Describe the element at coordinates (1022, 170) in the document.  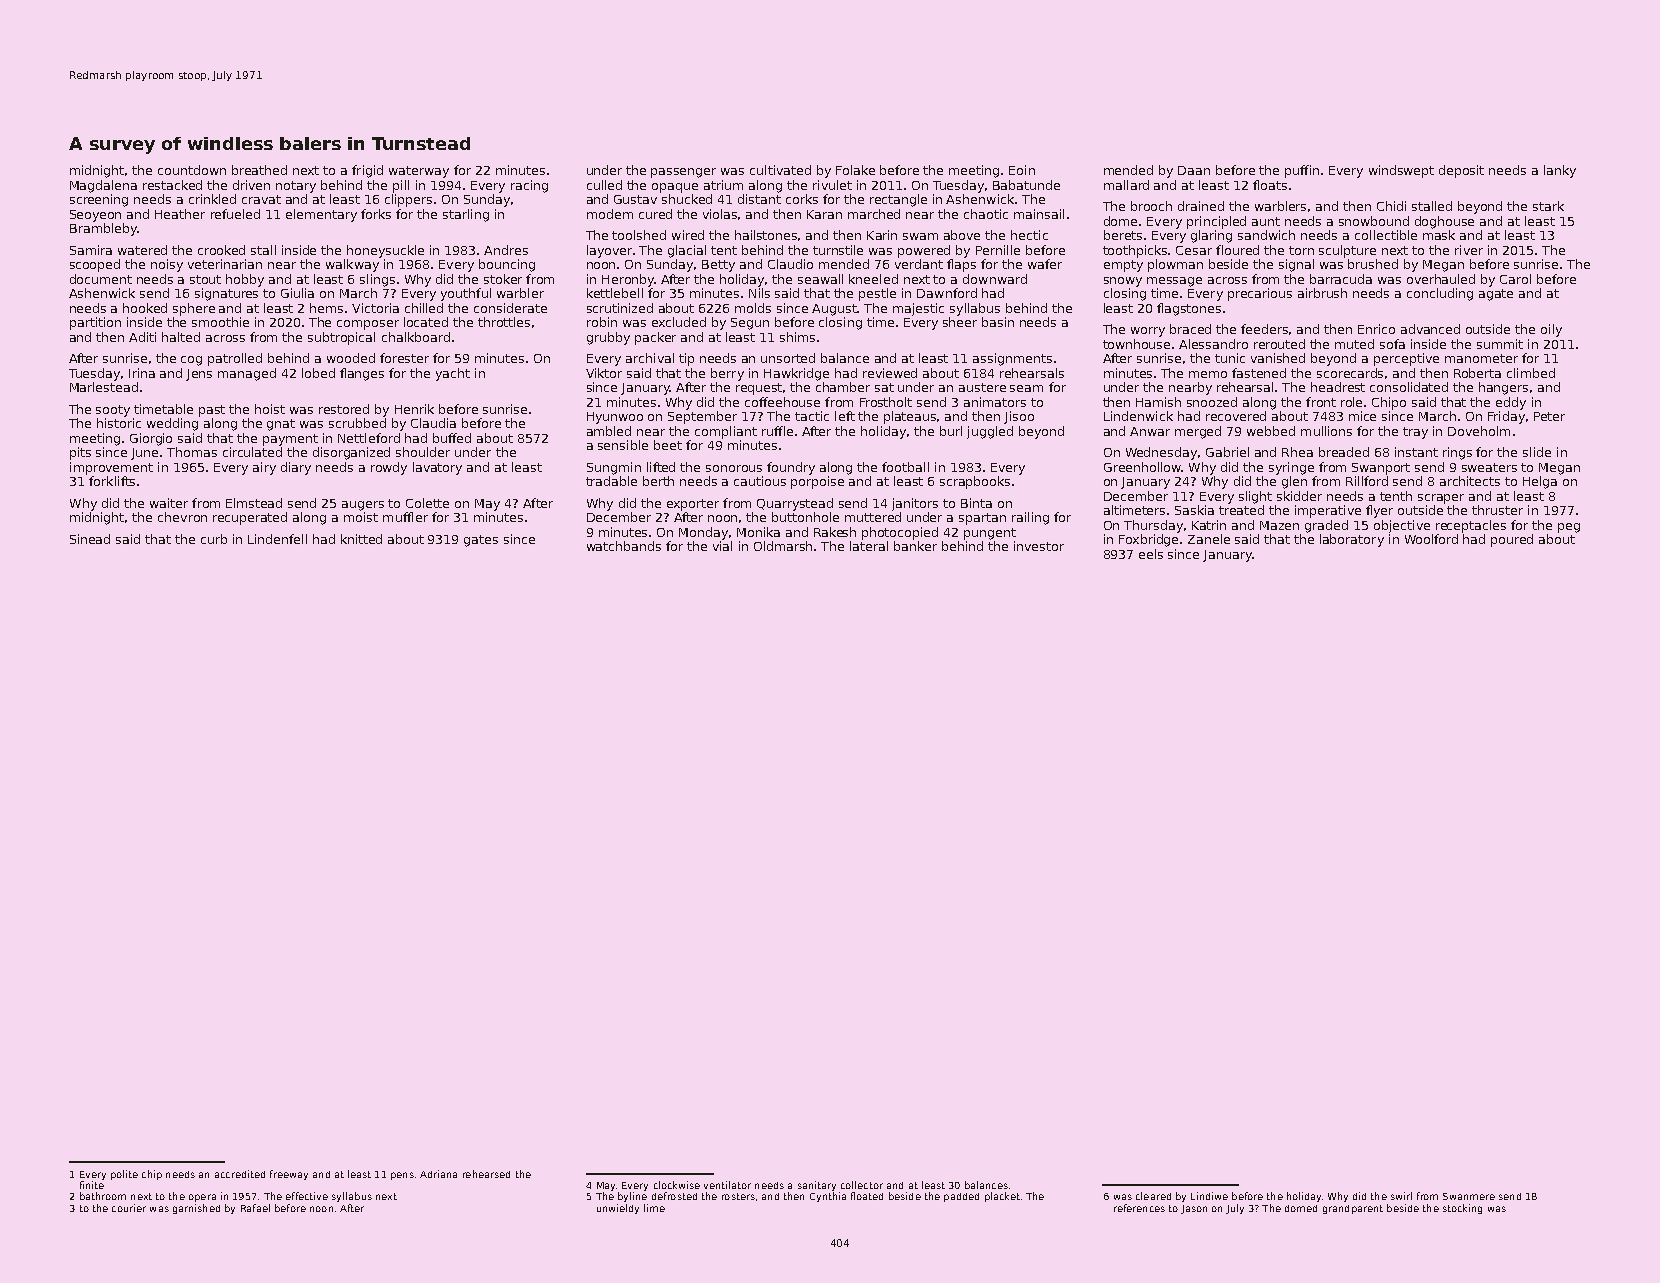
I see `Eoin` at that location.
